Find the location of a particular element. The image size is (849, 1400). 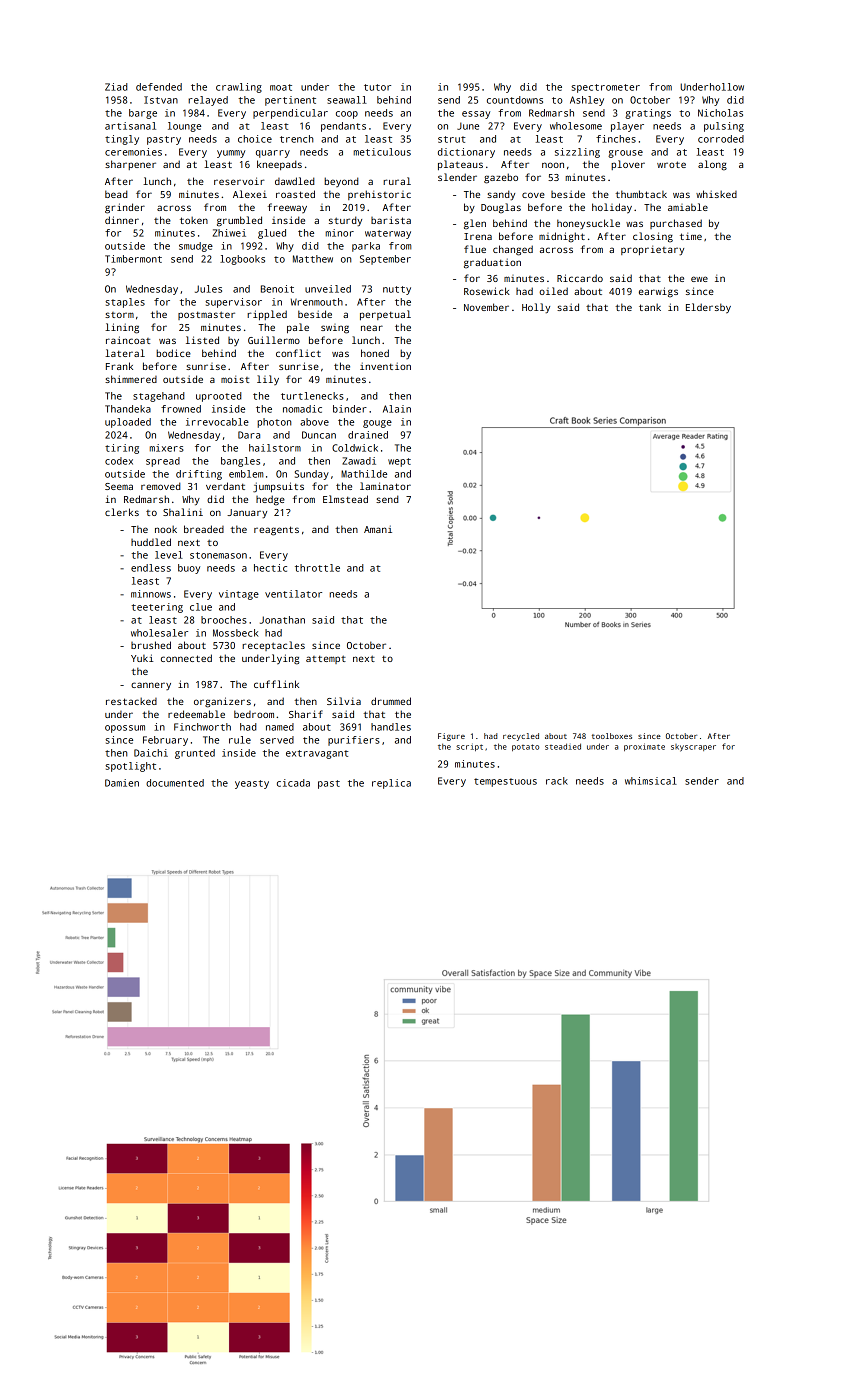

tank is located at coordinates (650, 307).
